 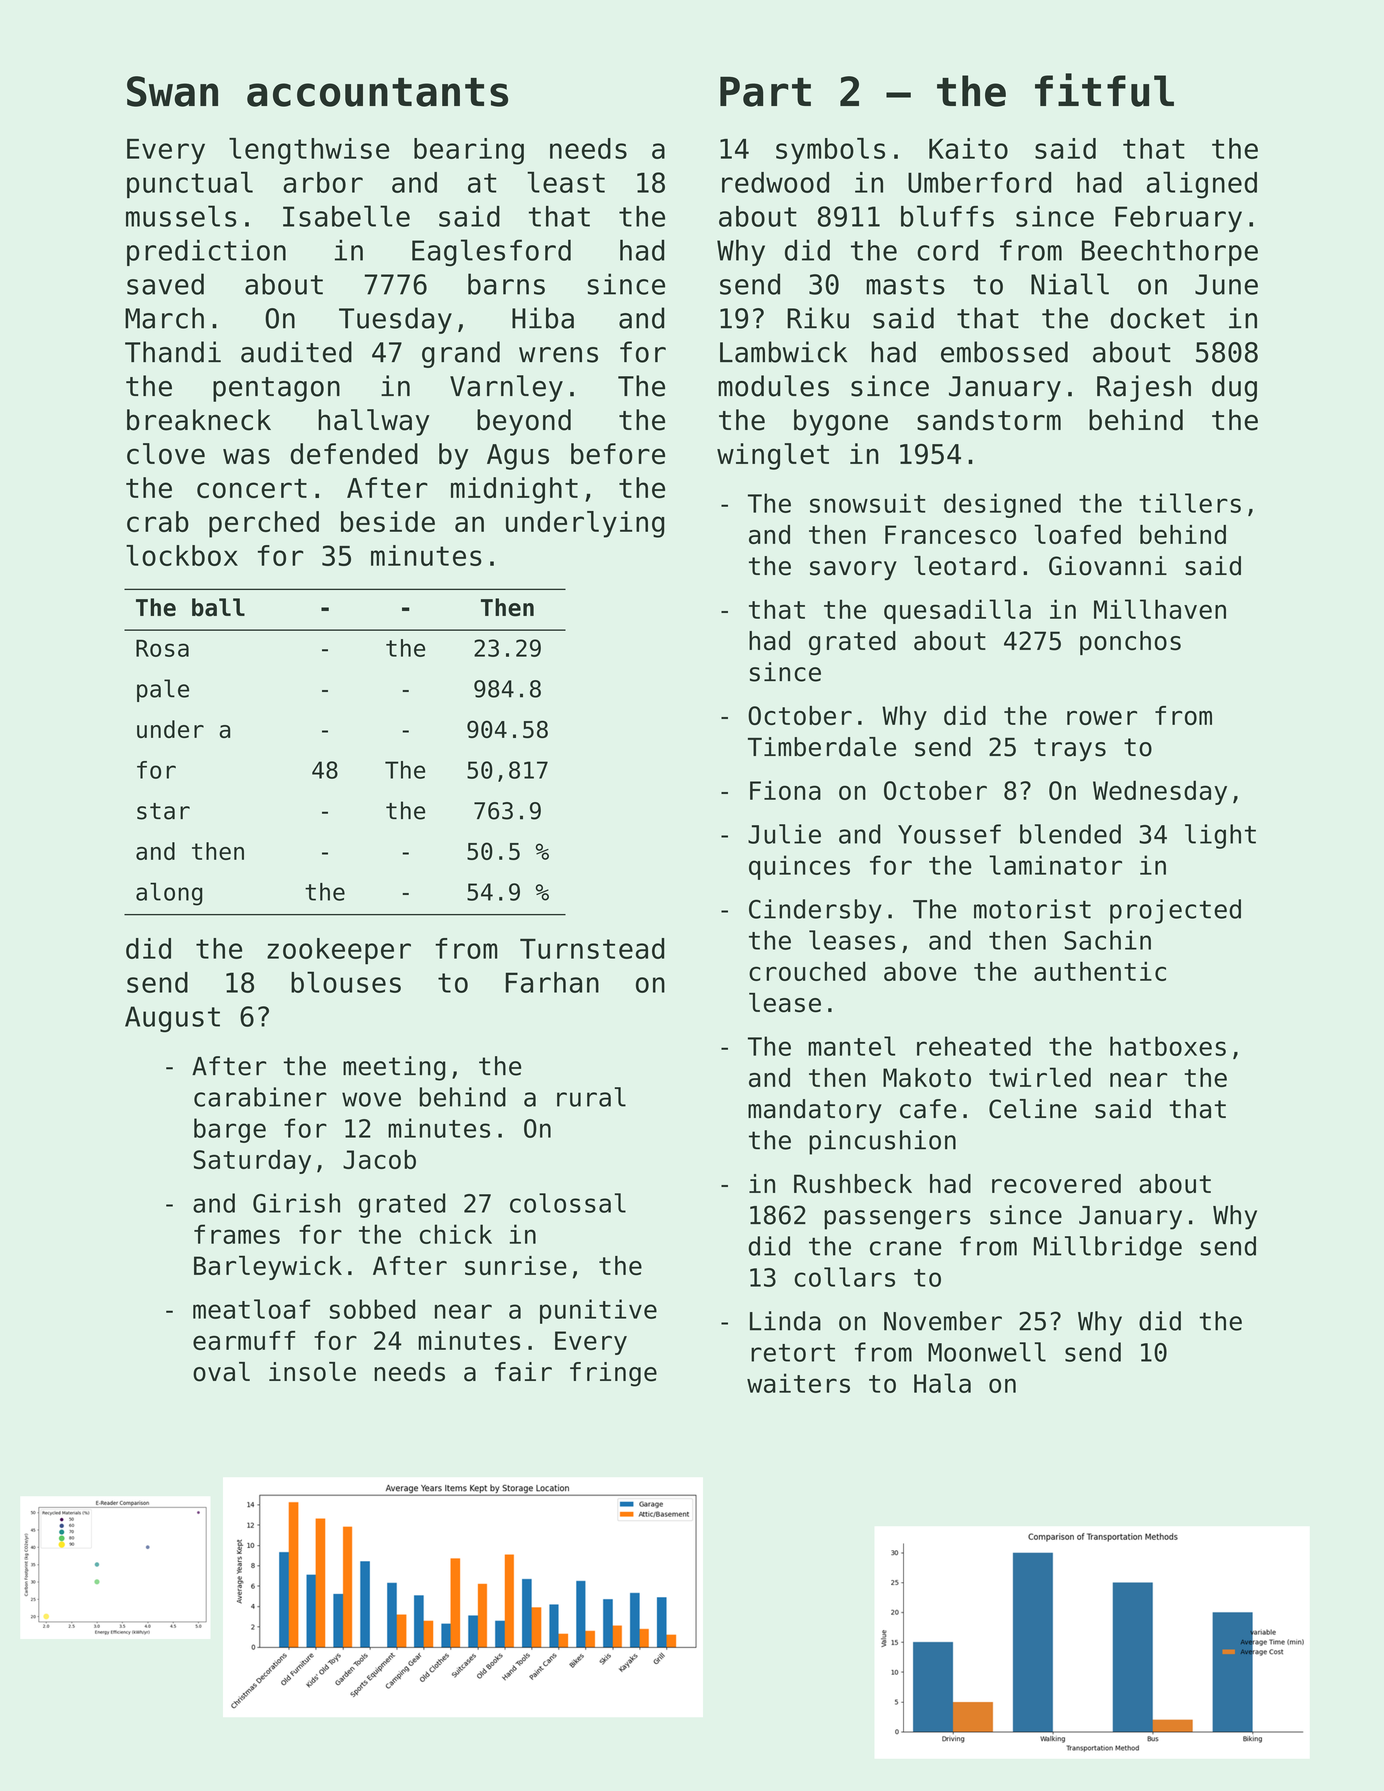 What do you see at coordinates (765, 91) in the image?
I see `Part` at bounding box center [765, 91].
